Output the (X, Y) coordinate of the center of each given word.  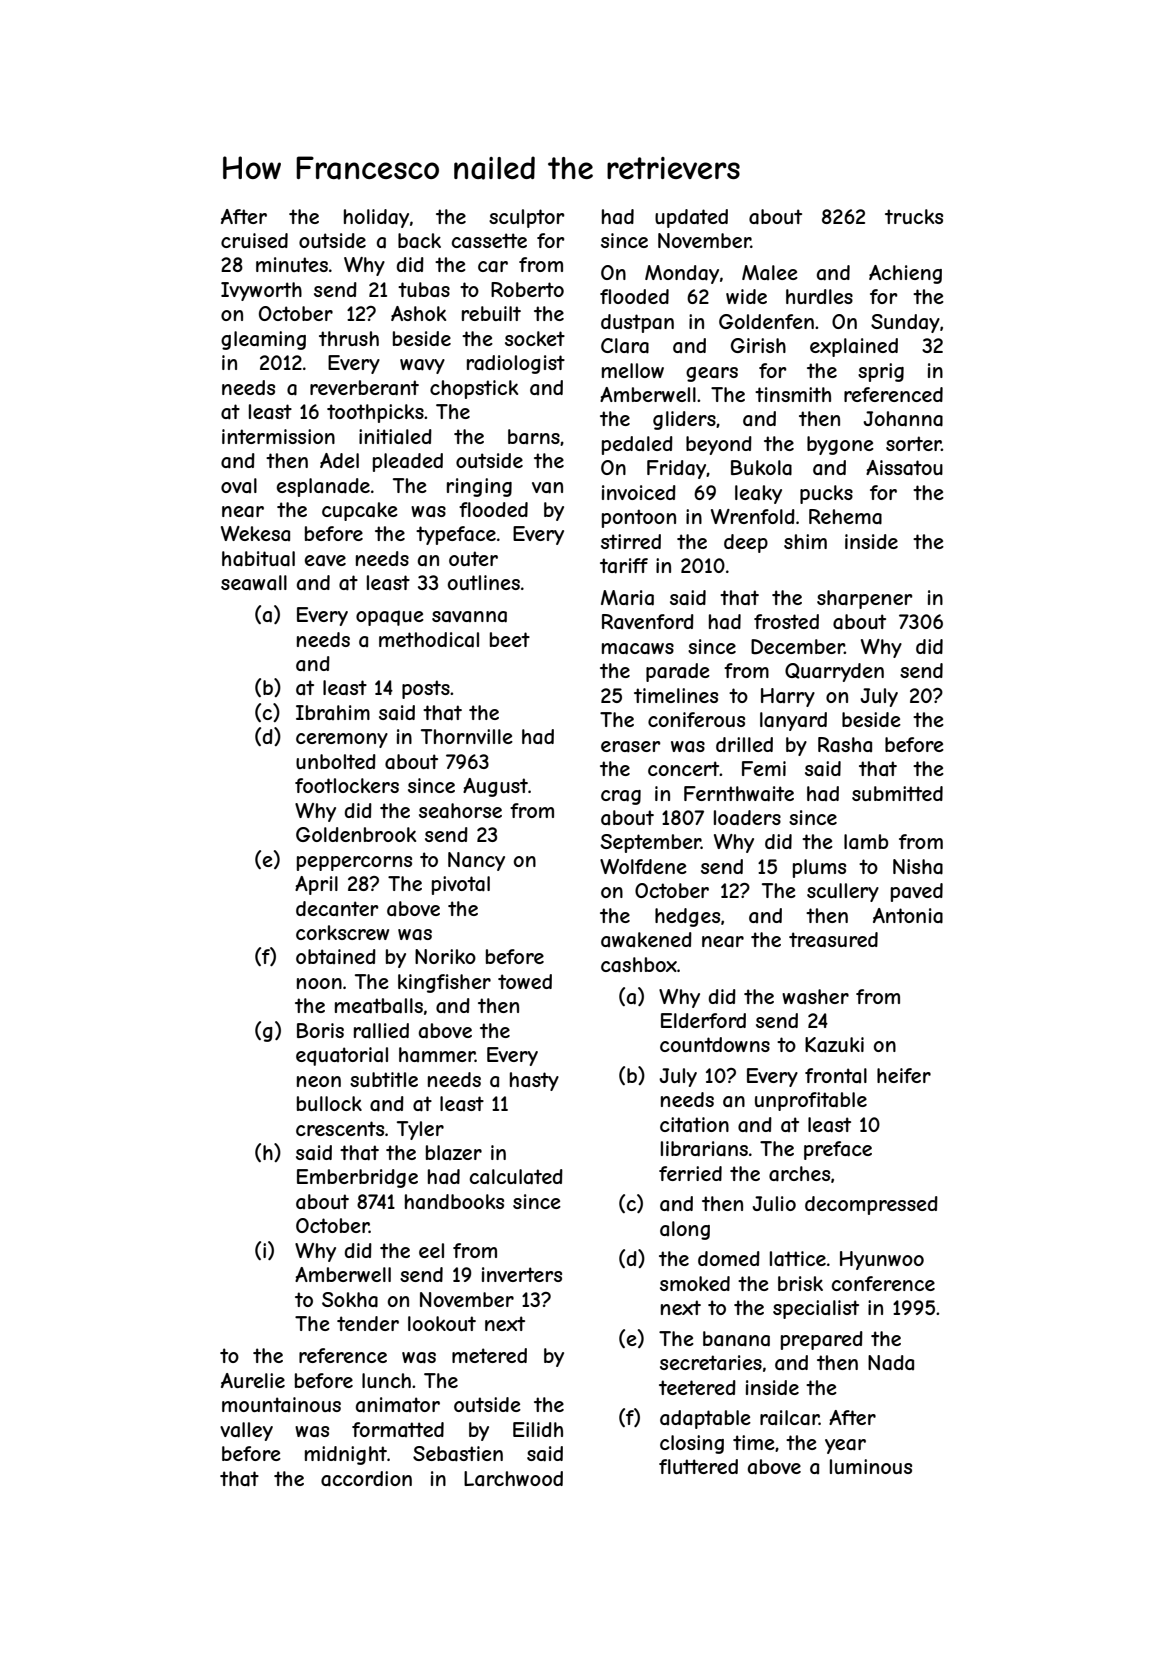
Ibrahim (333, 712)
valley (246, 1431)
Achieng (905, 274)
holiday (376, 218)
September (650, 843)
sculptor (527, 218)
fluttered (698, 1466)
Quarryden (834, 672)
